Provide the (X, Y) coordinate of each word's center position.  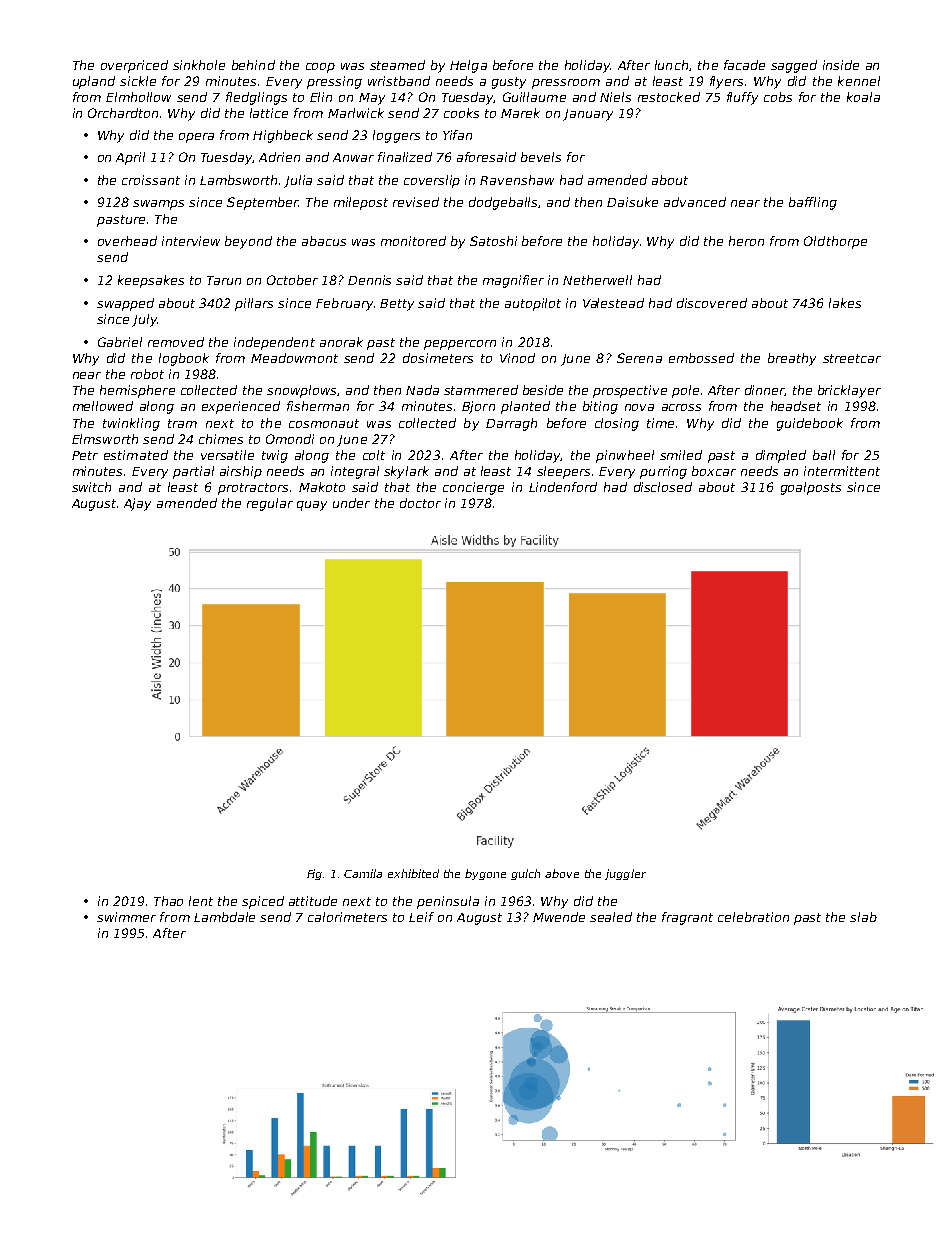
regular (270, 504)
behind (253, 65)
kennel (859, 81)
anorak (341, 342)
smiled (681, 455)
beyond (248, 242)
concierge (473, 488)
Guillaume (534, 97)
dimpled (781, 456)
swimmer (126, 917)
